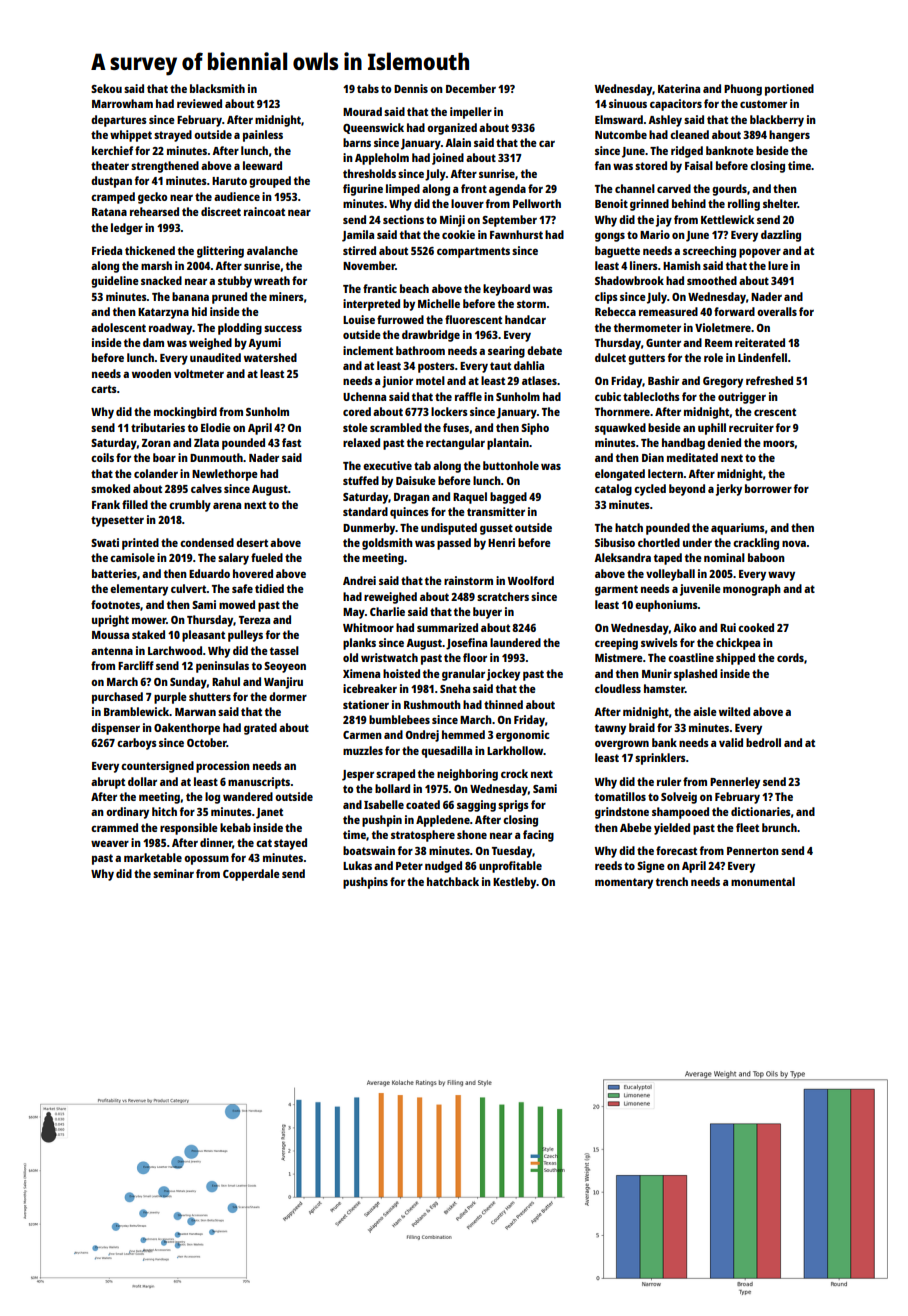  What do you see at coordinates (105, 542) in the screenshot?
I see `Swati` at bounding box center [105, 542].
